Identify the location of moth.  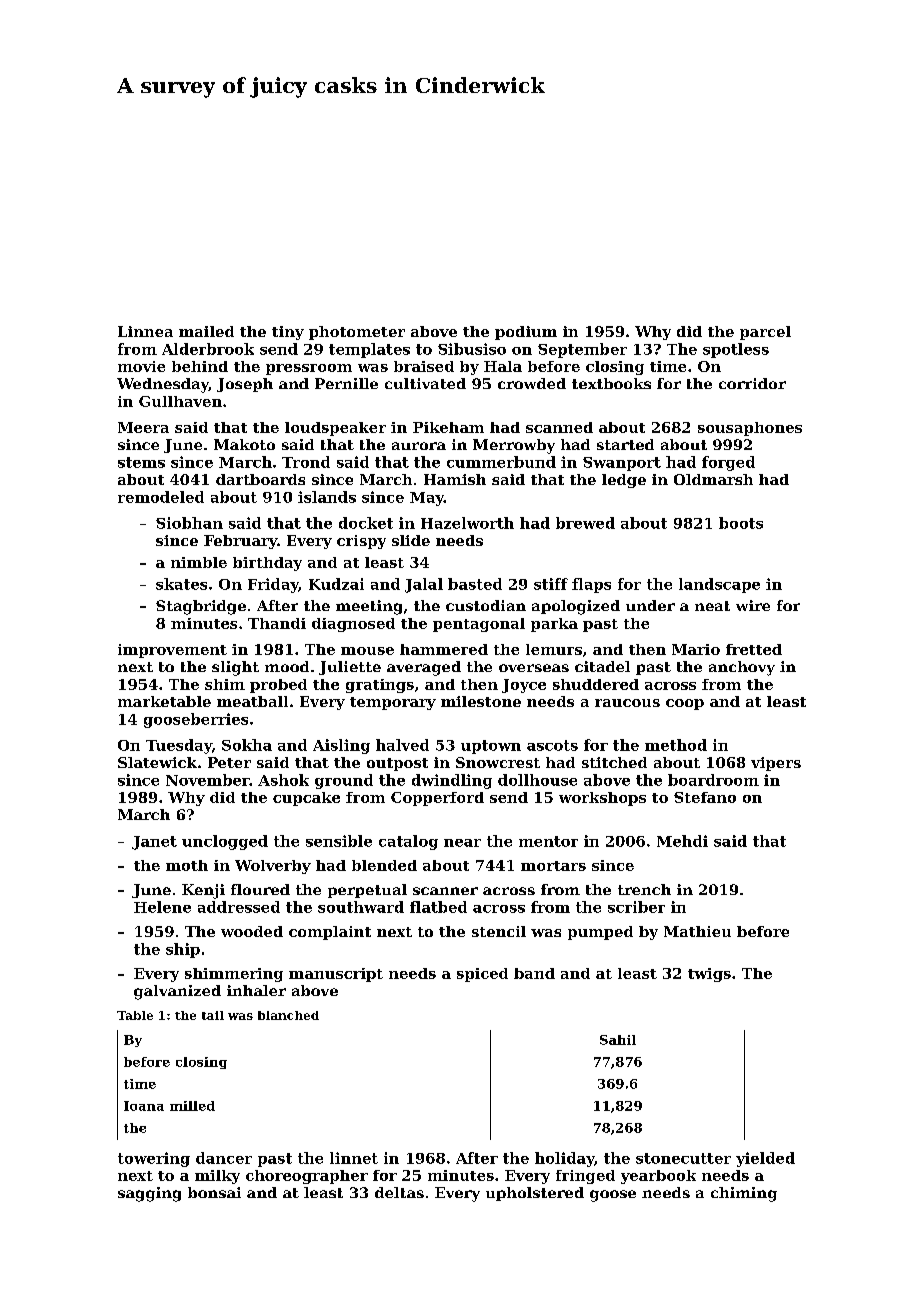
(187, 865).
